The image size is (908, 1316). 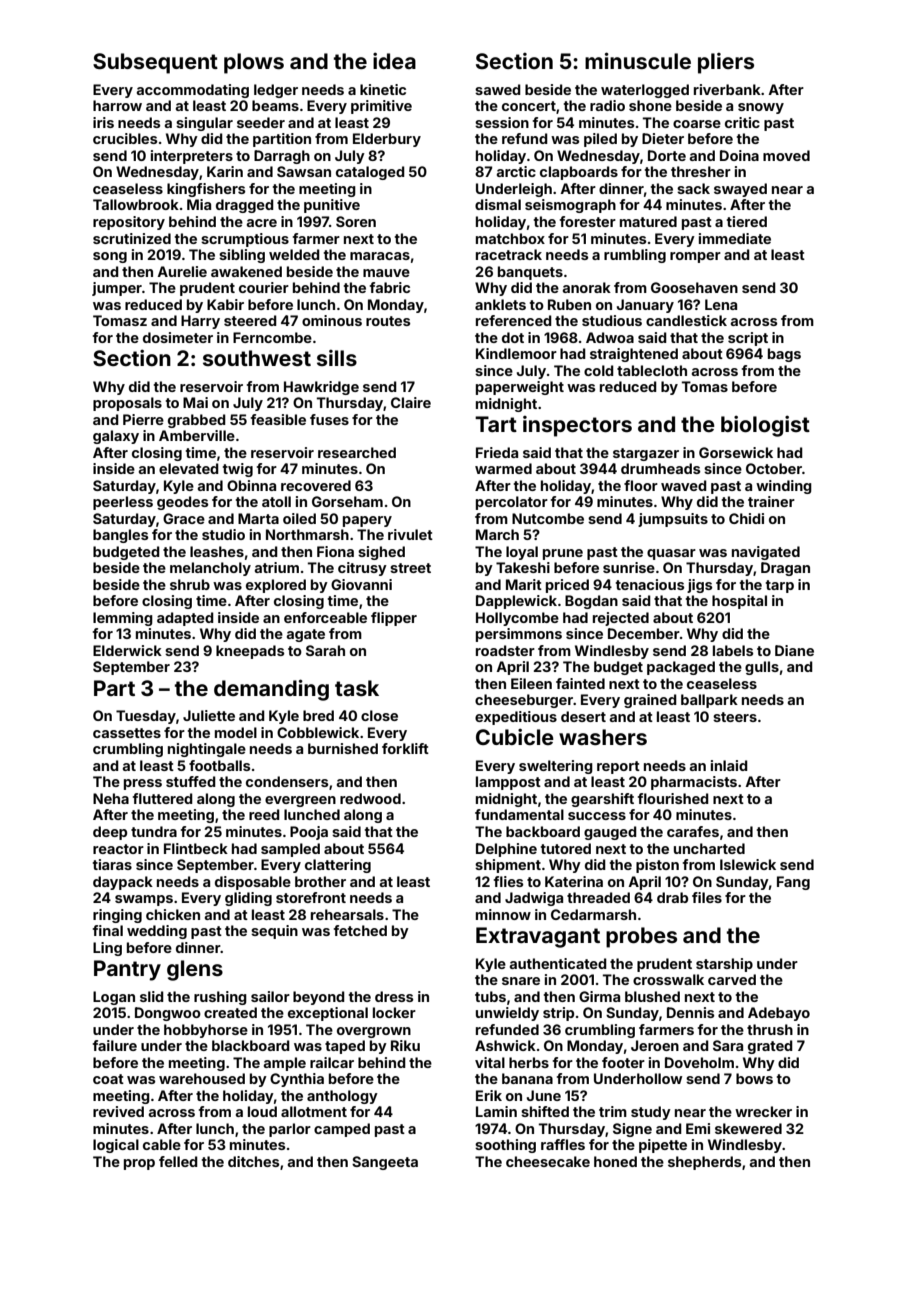 I want to click on Cubicle, so click(x=515, y=737).
